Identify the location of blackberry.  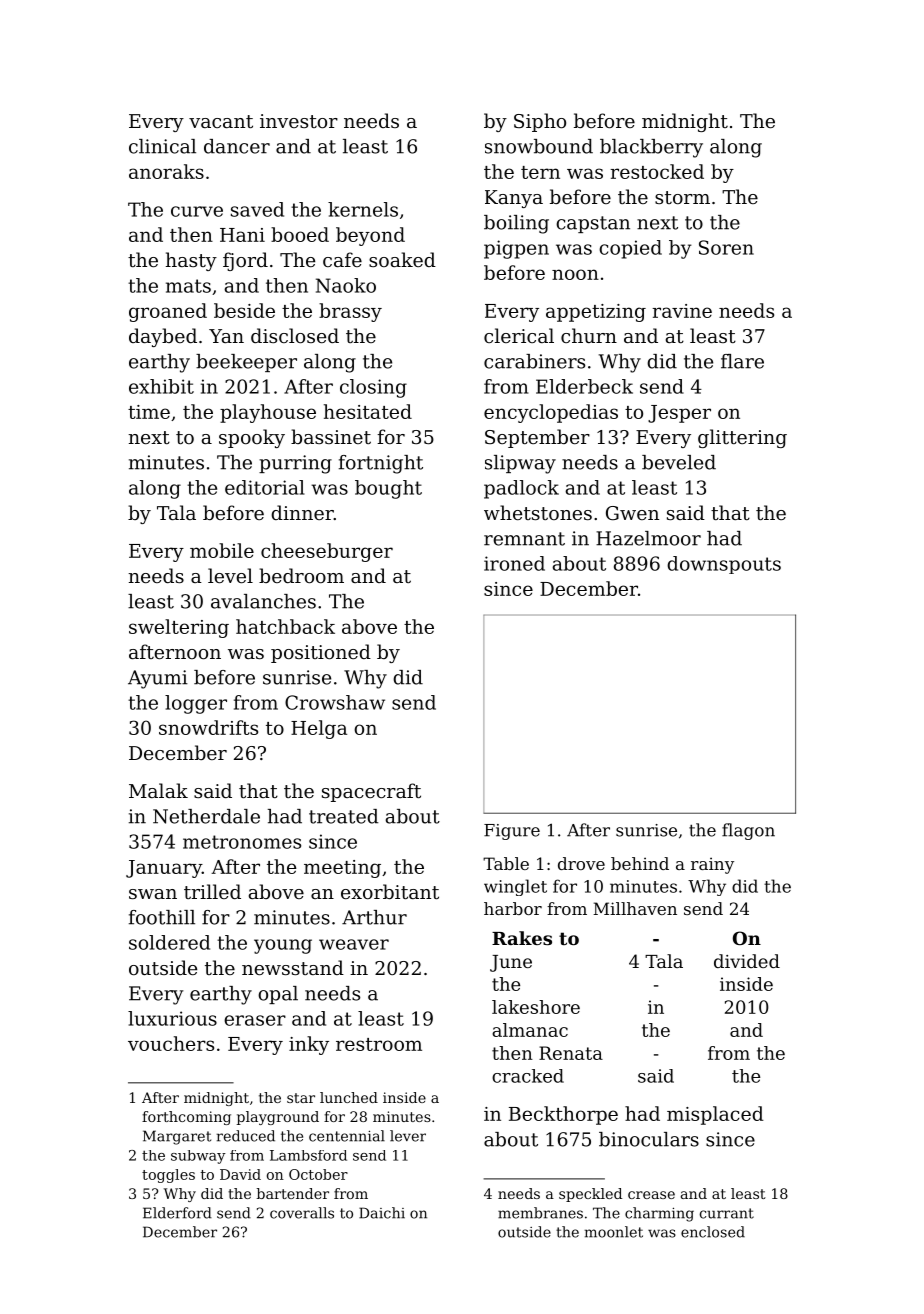
(651, 148).
